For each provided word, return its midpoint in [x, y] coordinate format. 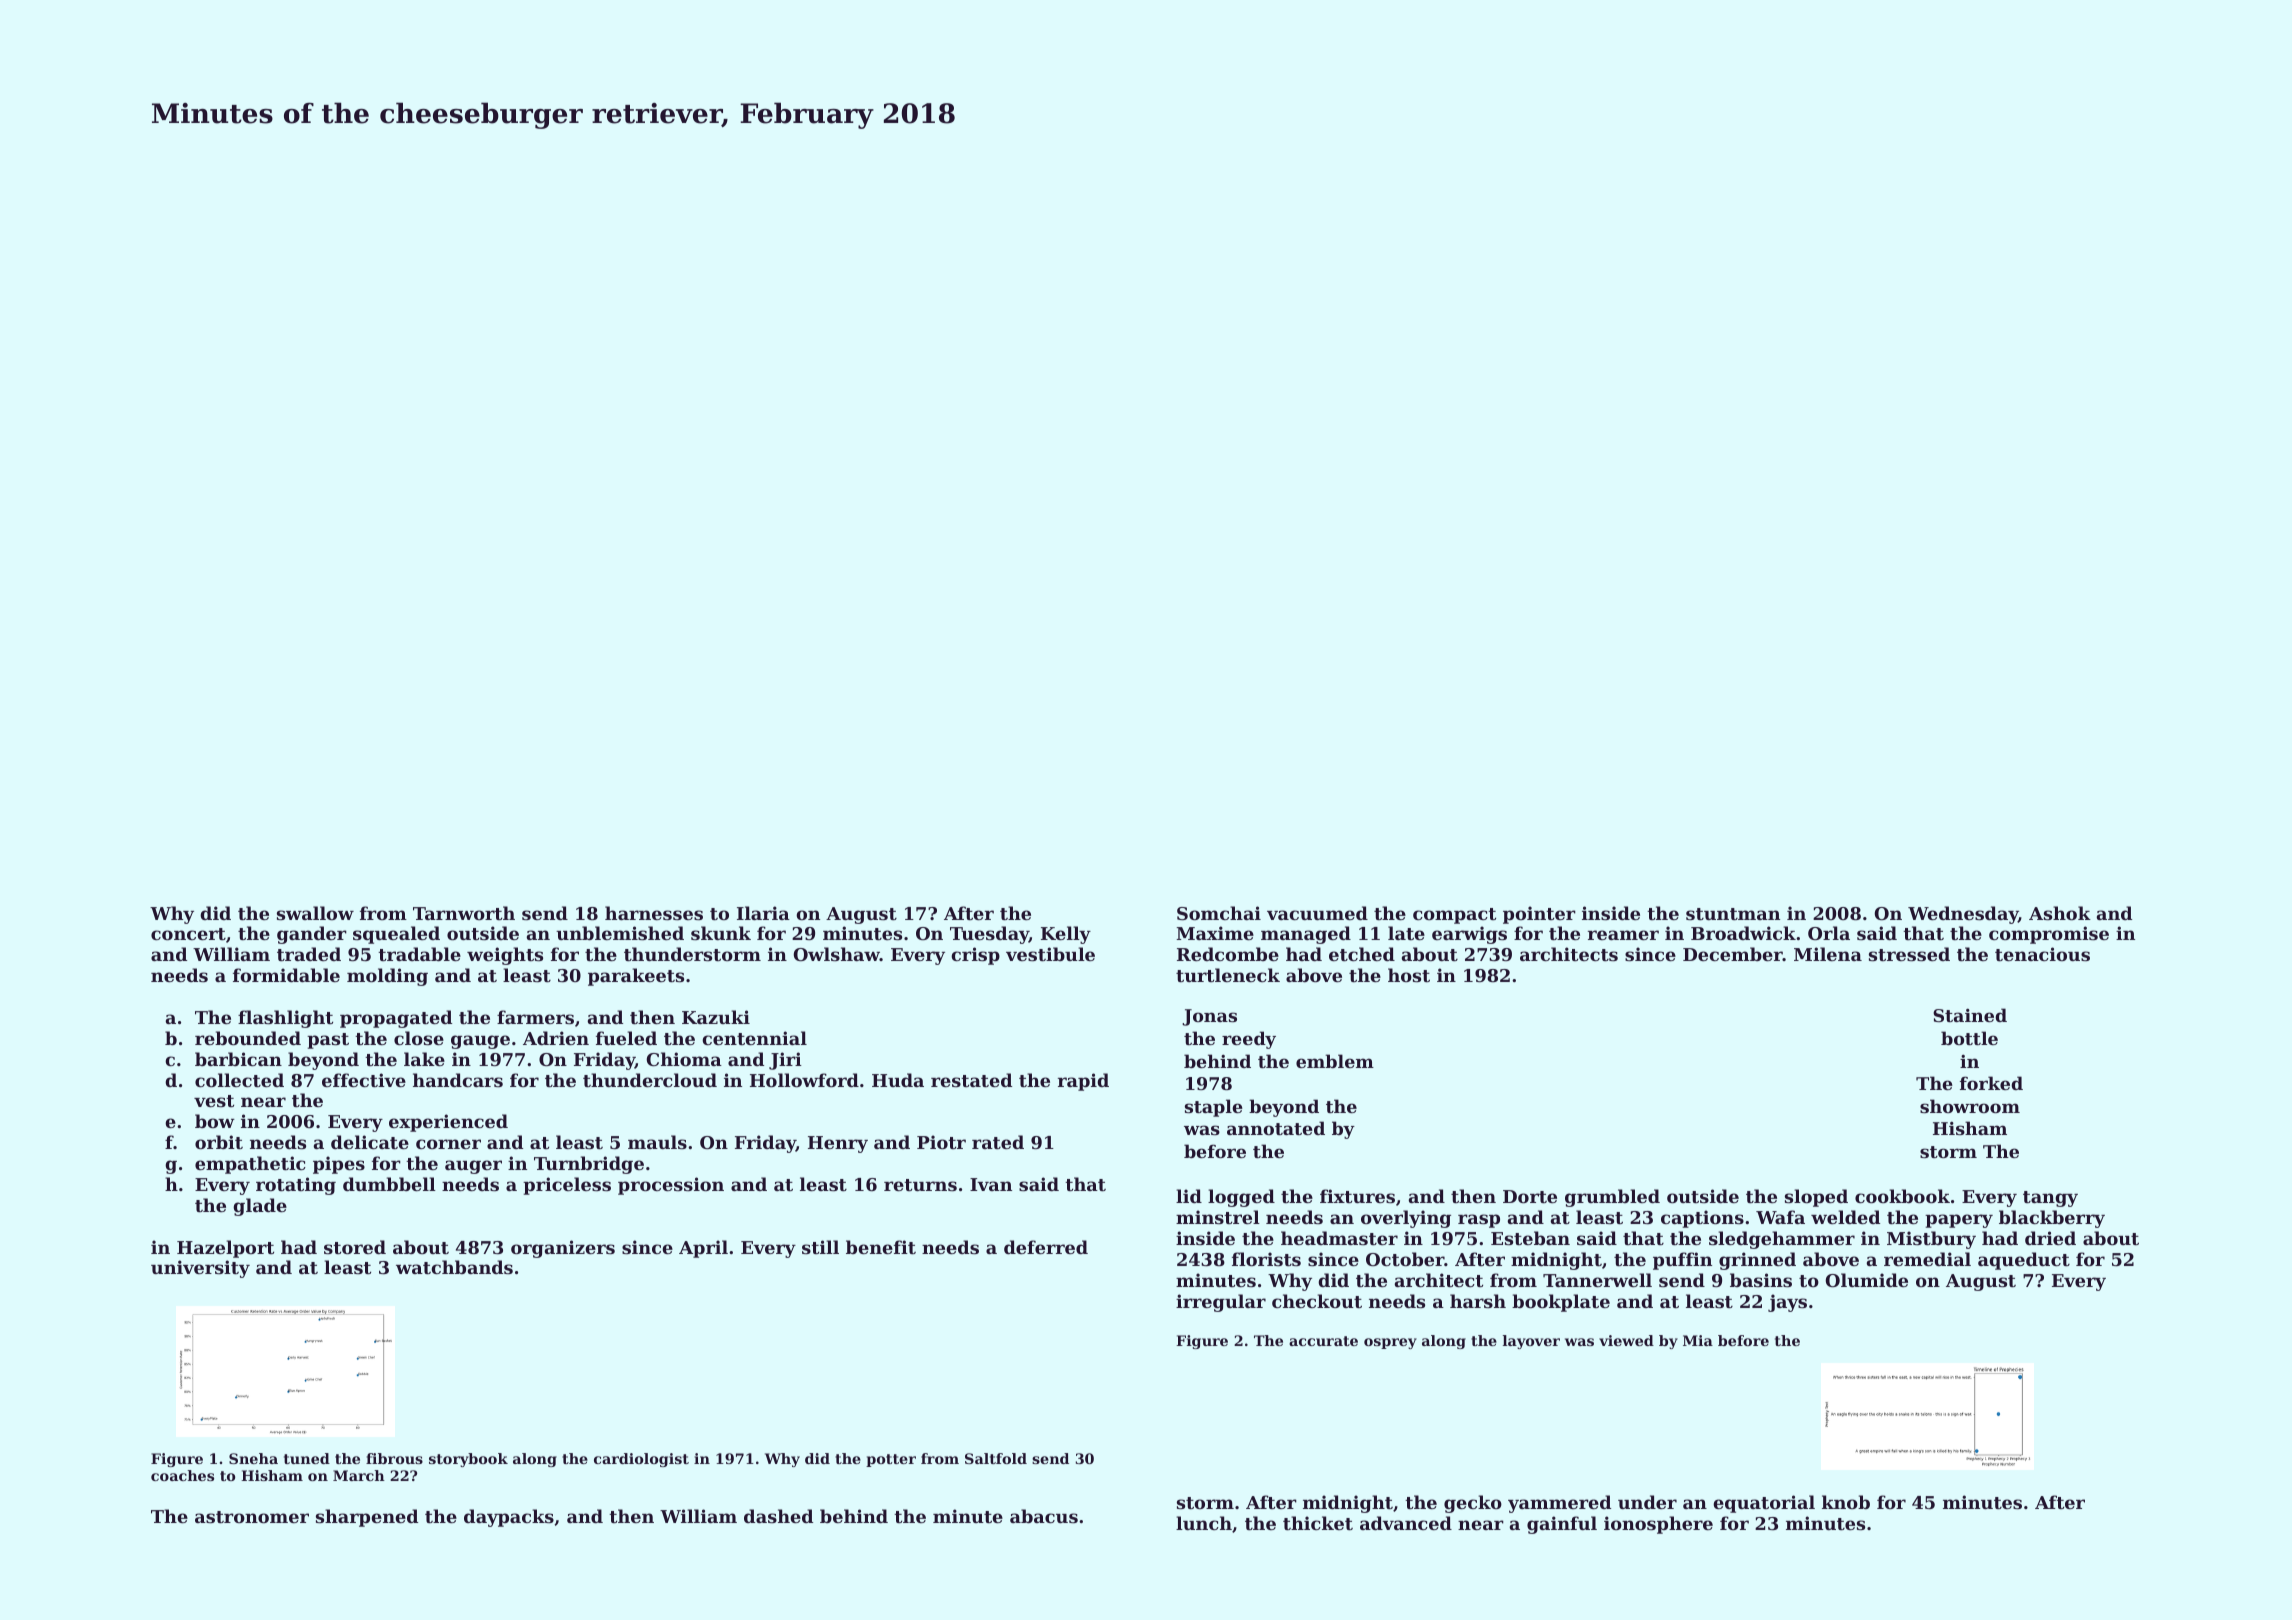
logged [1241, 1198]
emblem [1335, 1061]
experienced [448, 1123]
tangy [2050, 1199]
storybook [468, 1460]
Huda [898, 1080]
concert [188, 934]
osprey [1390, 1343]
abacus [1044, 1516]
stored [355, 1247]
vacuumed [1317, 913]
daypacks [509, 1518]
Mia [1698, 1340]
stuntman [1733, 914]
